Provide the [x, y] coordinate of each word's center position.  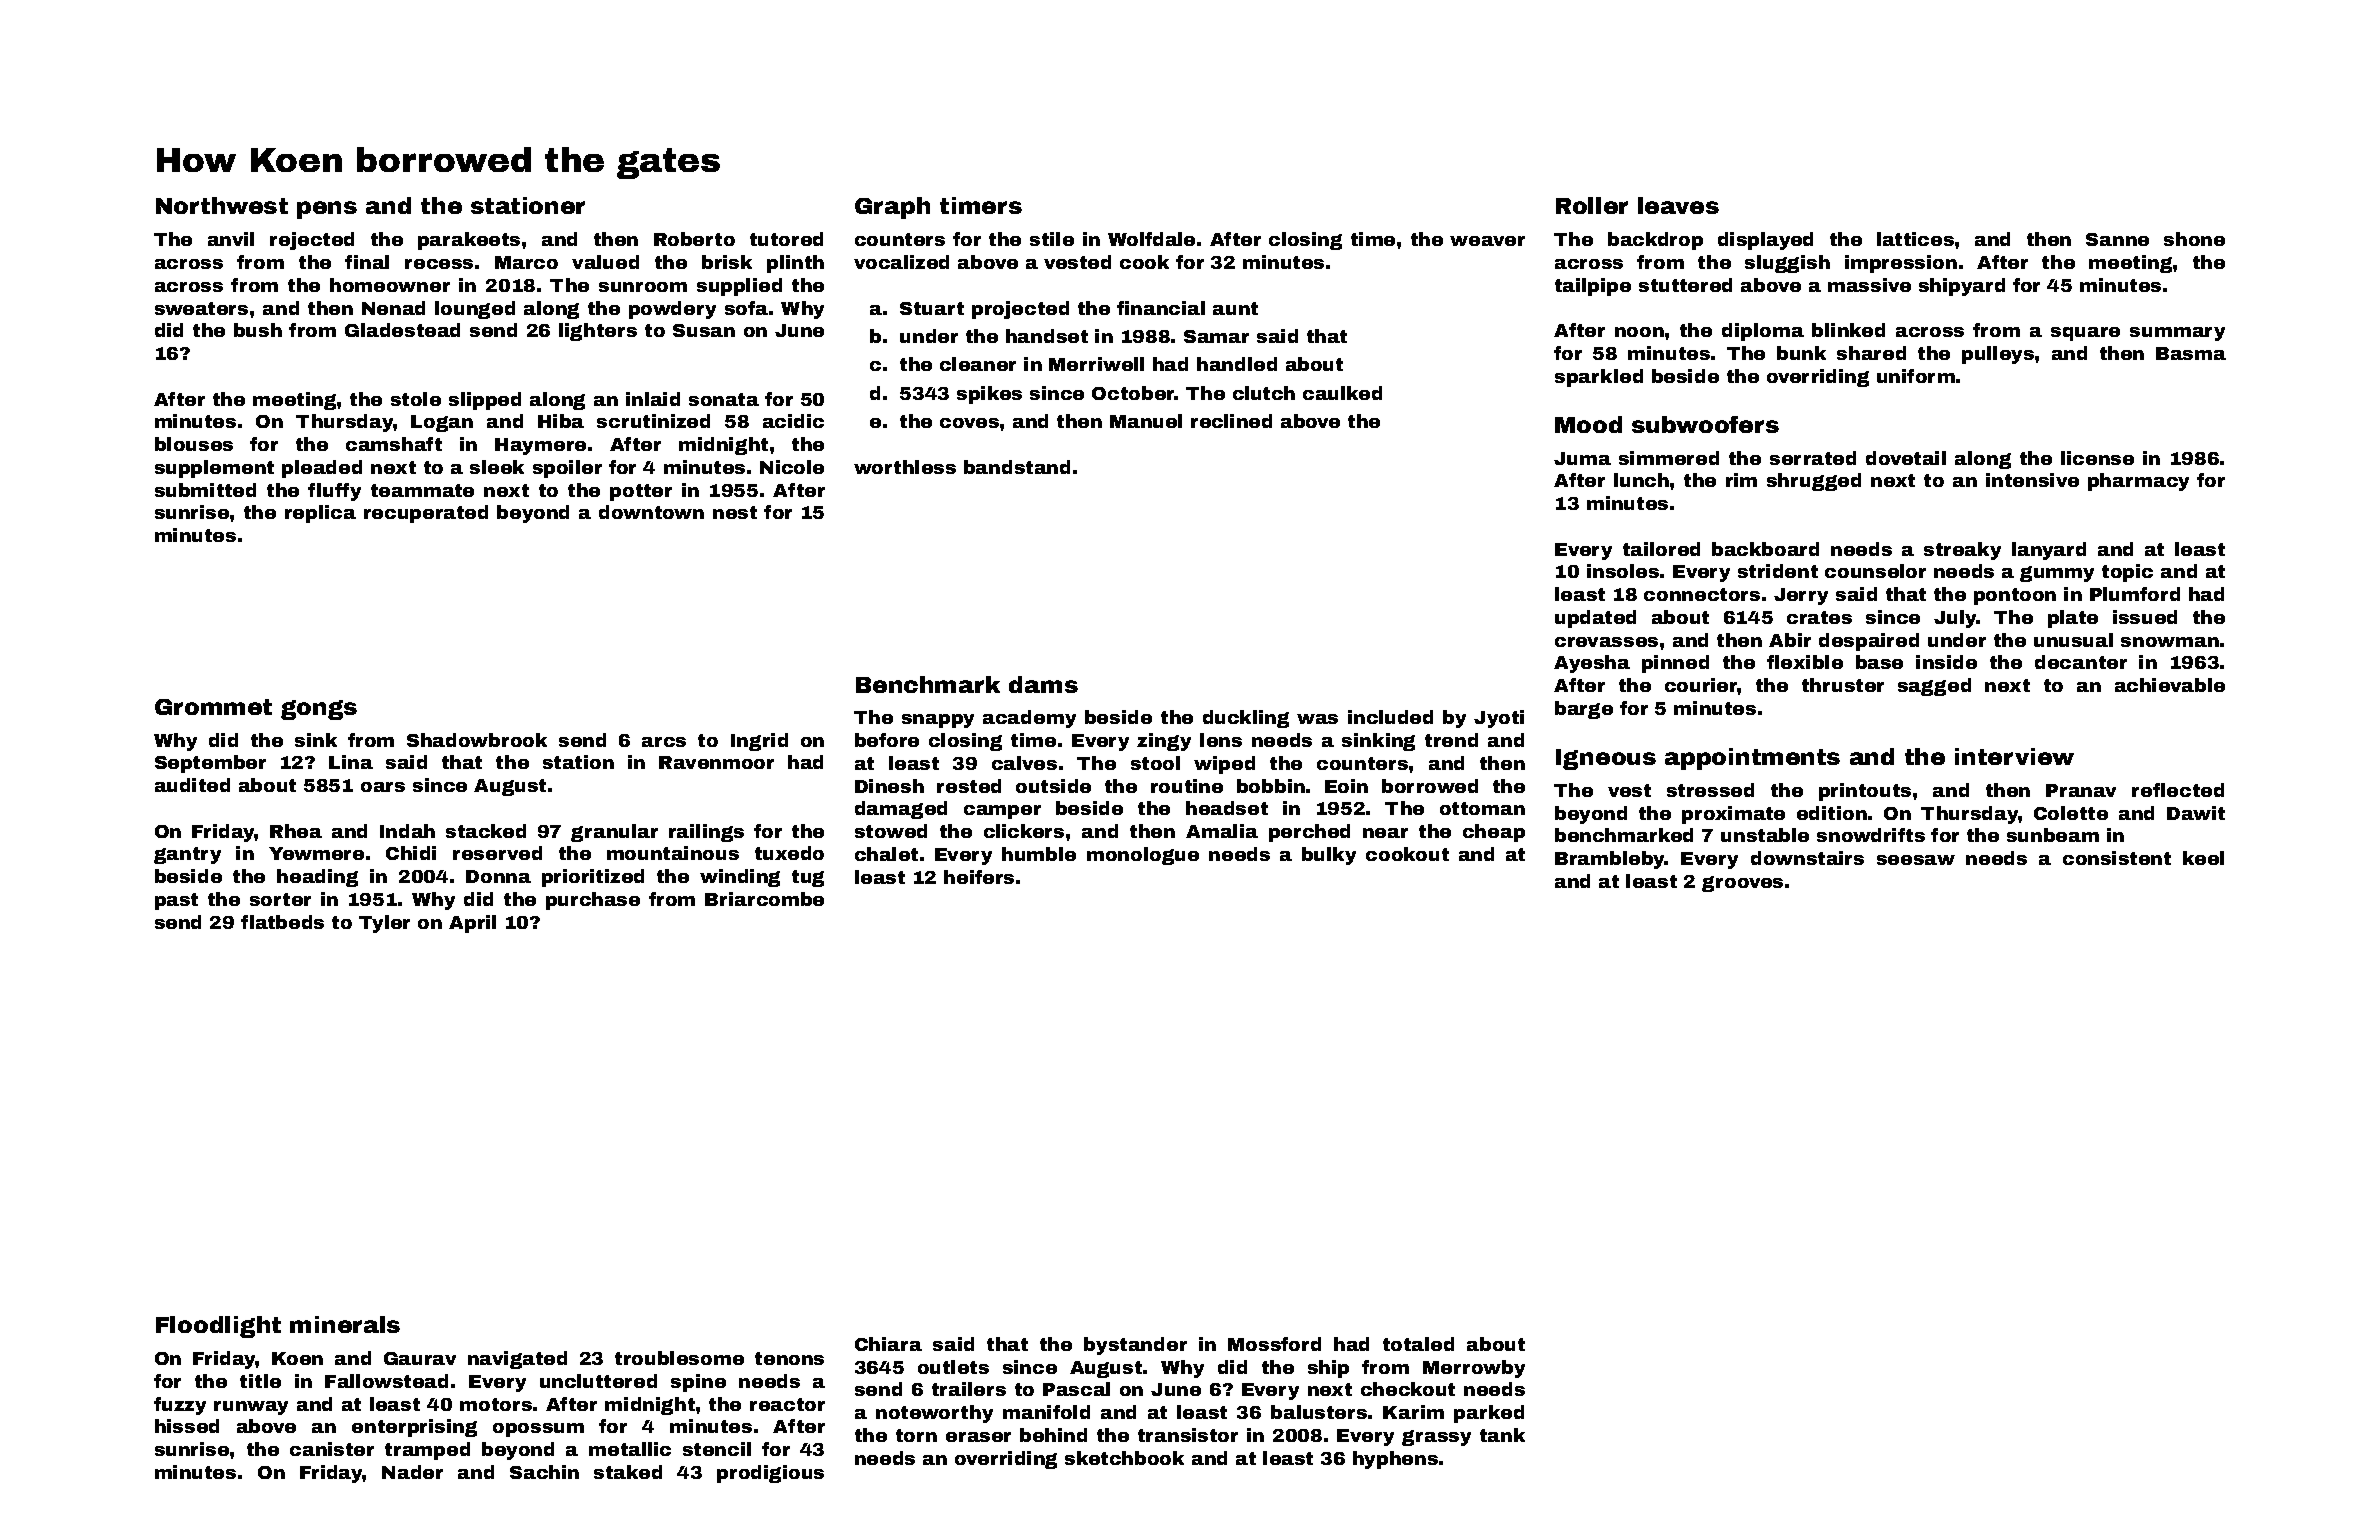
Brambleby [1610, 860]
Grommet [213, 707]
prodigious [770, 1474]
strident [1778, 571]
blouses [194, 444]
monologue [1143, 856]
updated [1595, 619]
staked [628, 1472]
